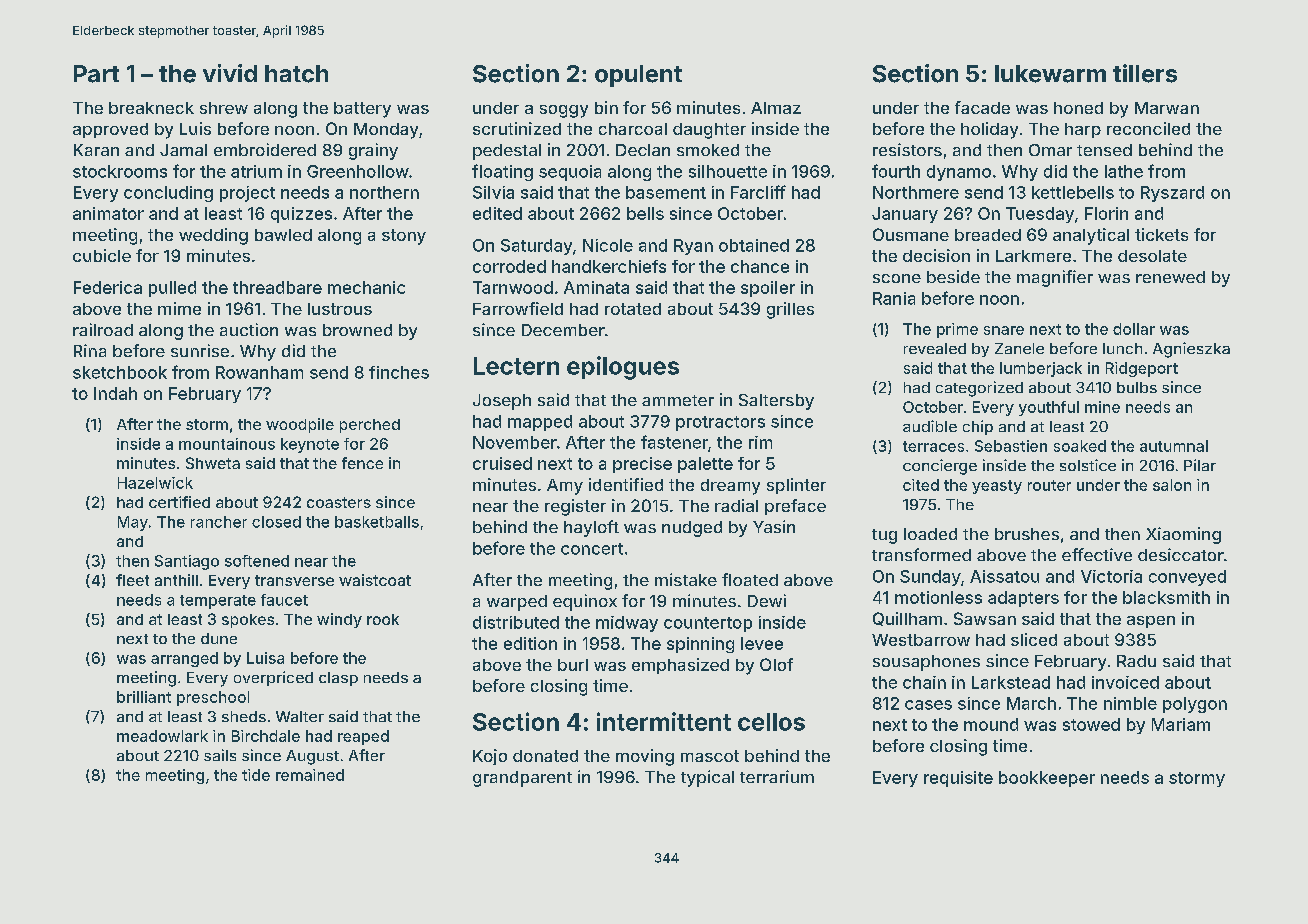 The height and width of the screenshot is (924, 1308). I want to click on bulbs, so click(1137, 387).
